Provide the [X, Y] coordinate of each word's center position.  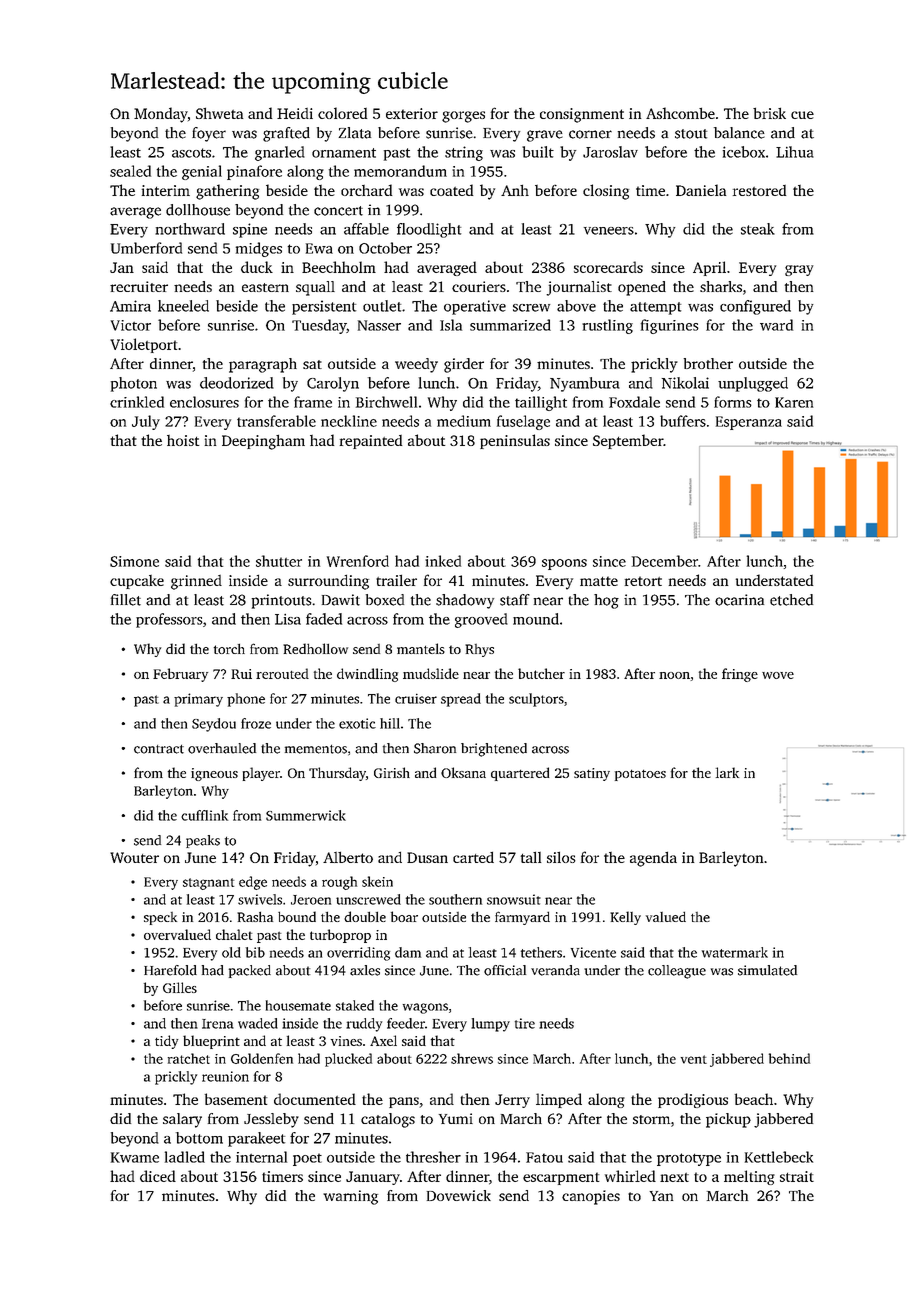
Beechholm [339, 267]
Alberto [348, 857]
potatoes [640, 775]
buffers [683, 421]
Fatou [544, 1157]
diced [158, 1176]
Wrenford [358, 561]
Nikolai [685, 383]
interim [166, 190]
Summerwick [306, 815]
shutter [279, 561]
